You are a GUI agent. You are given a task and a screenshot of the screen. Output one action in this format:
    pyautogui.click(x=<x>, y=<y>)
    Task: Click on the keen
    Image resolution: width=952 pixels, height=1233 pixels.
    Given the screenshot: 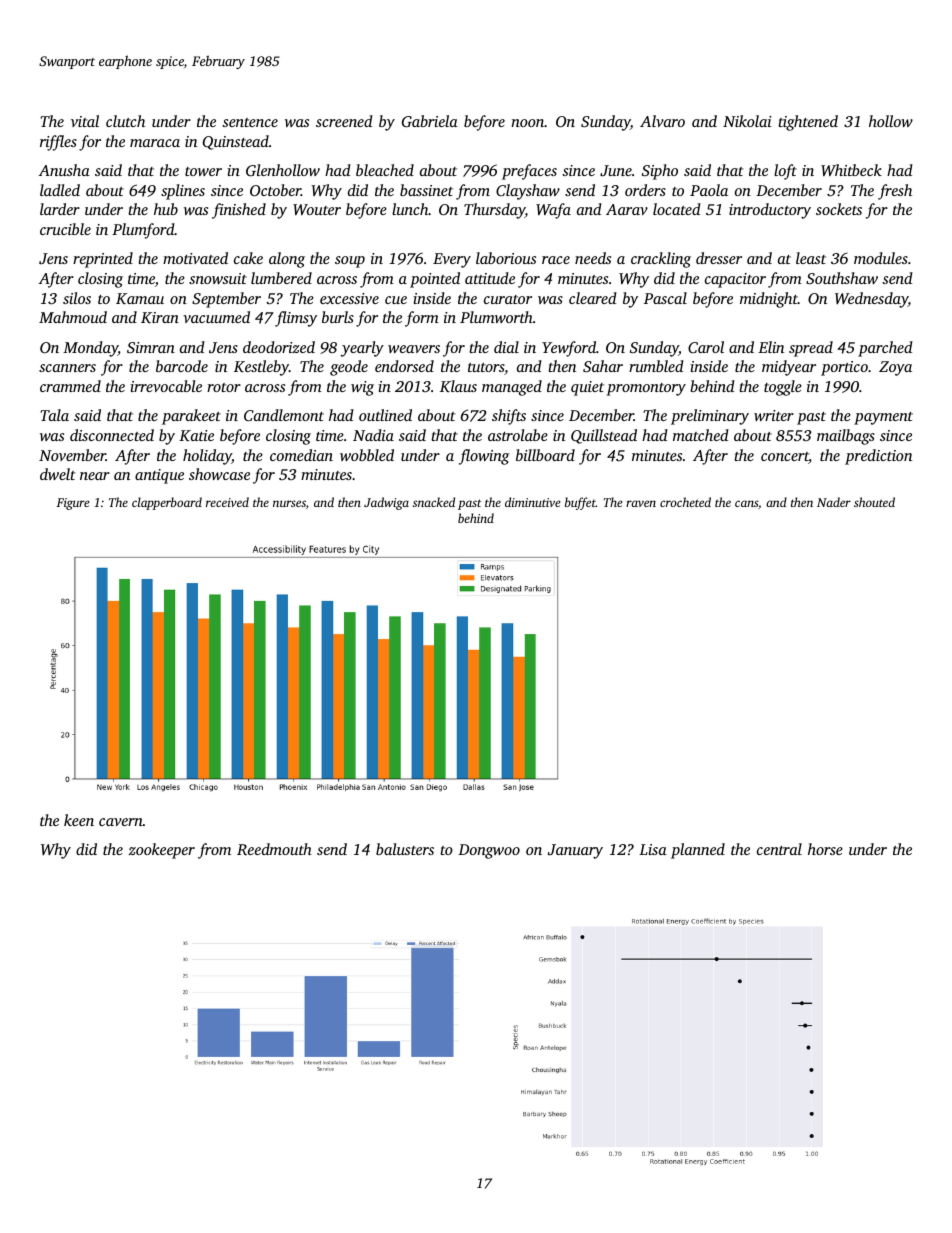 What is the action you would take?
    pyautogui.click(x=79, y=820)
